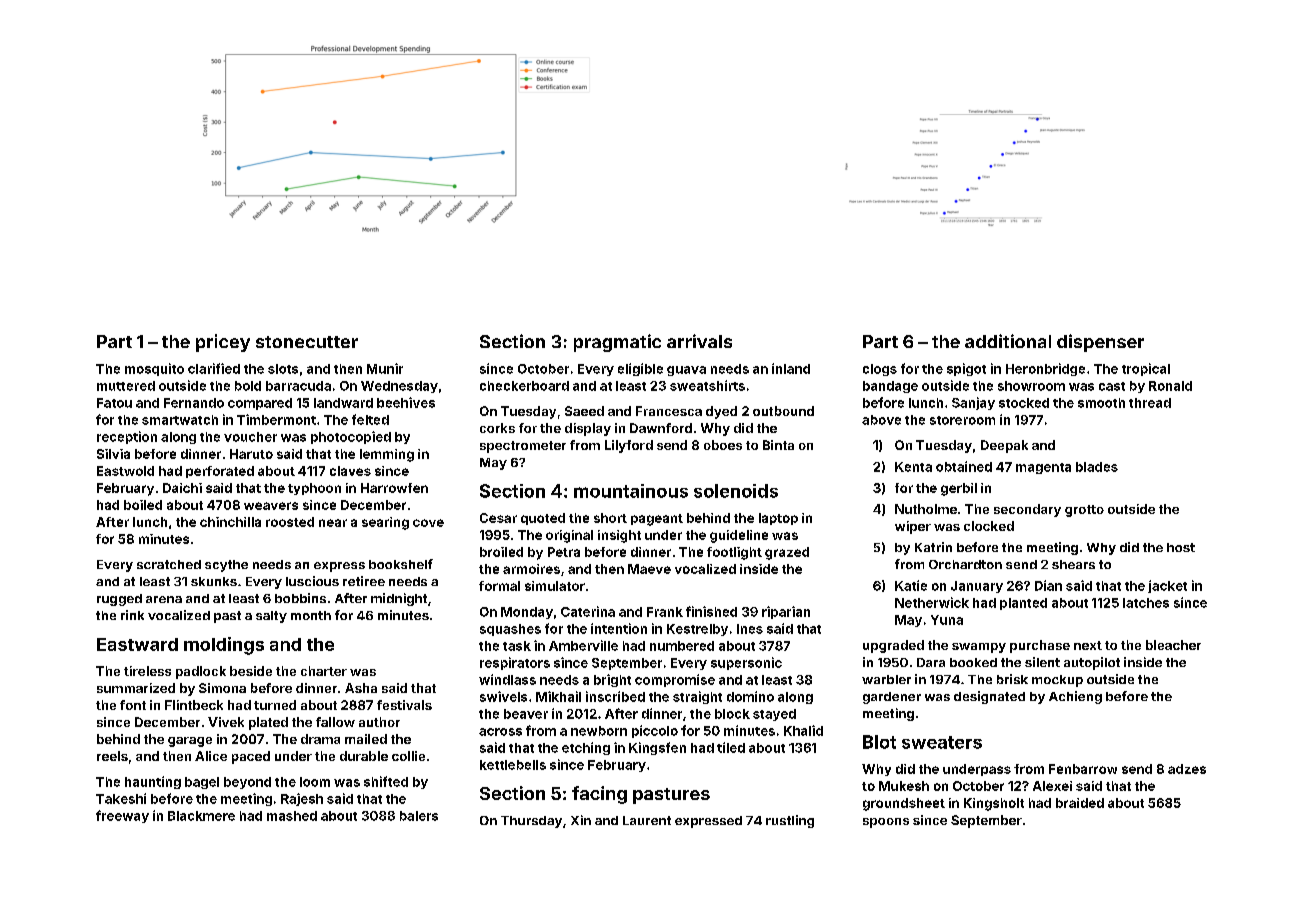 The image size is (1308, 924). What do you see at coordinates (1146, 603) in the screenshot?
I see `latches` at bounding box center [1146, 603].
